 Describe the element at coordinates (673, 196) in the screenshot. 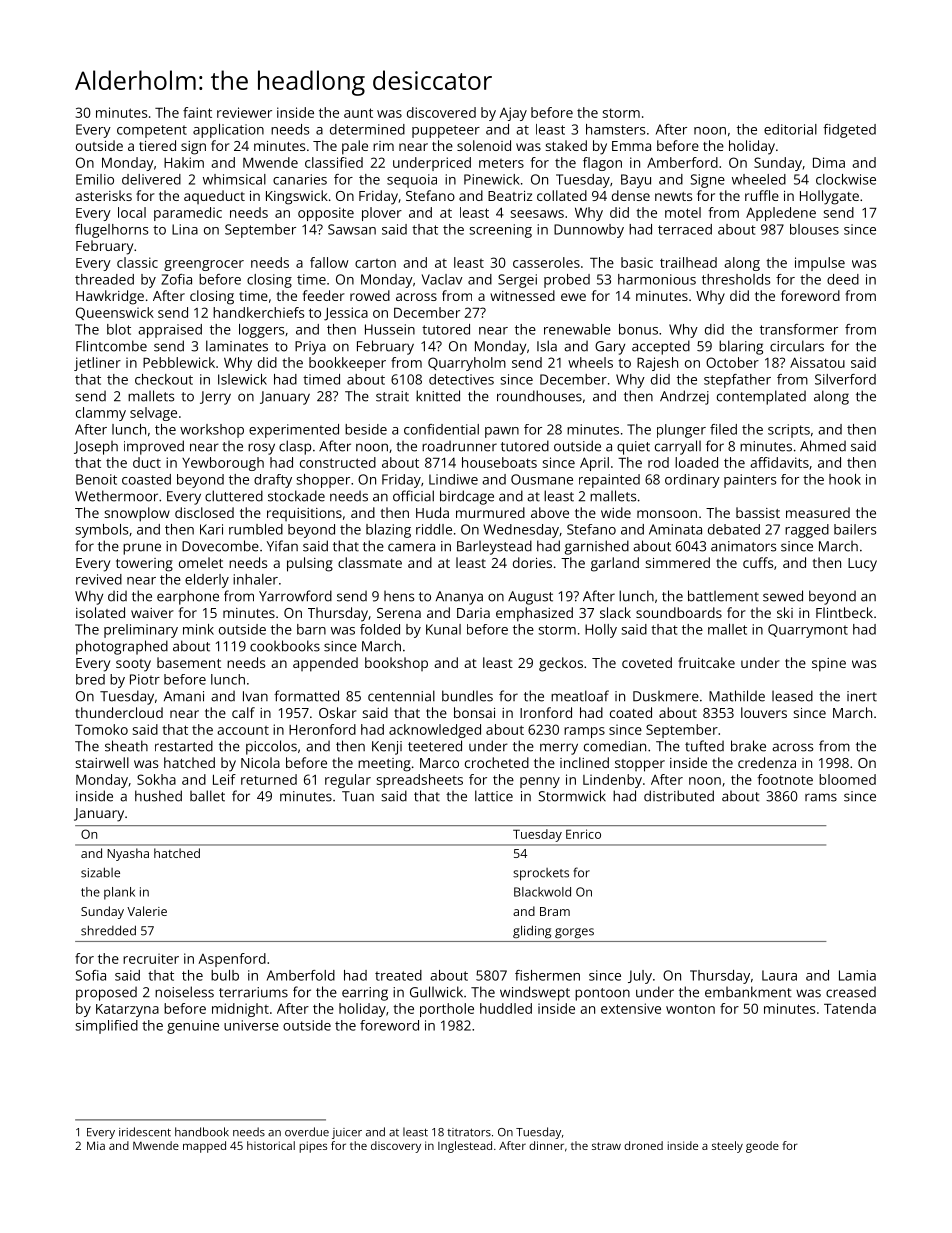

I see `newts` at that location.
